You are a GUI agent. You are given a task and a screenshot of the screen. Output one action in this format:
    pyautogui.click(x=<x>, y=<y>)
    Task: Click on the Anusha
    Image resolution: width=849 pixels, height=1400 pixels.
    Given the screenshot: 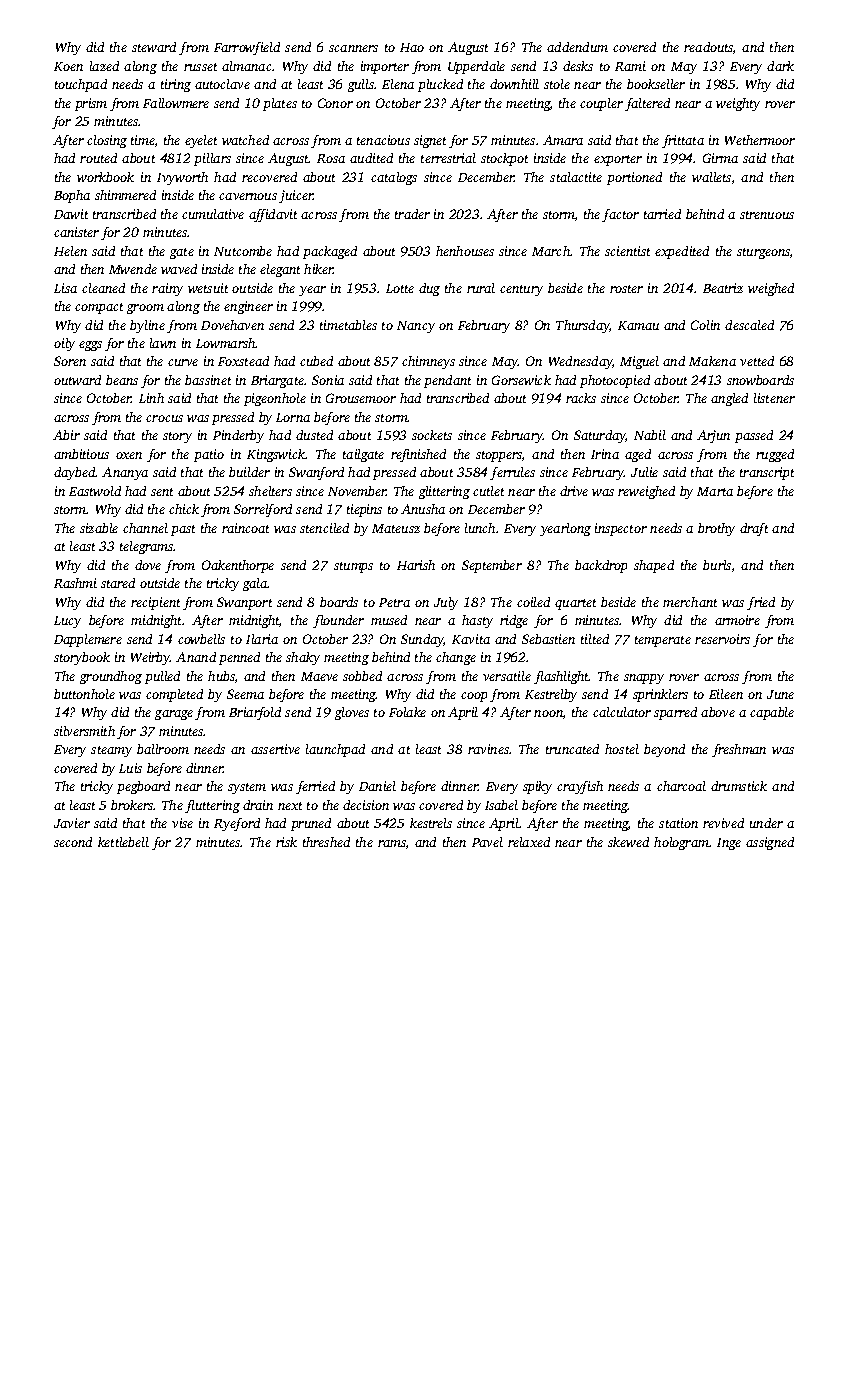 What is the action you would take?
    pyautogui.click(x=423, y=509)
